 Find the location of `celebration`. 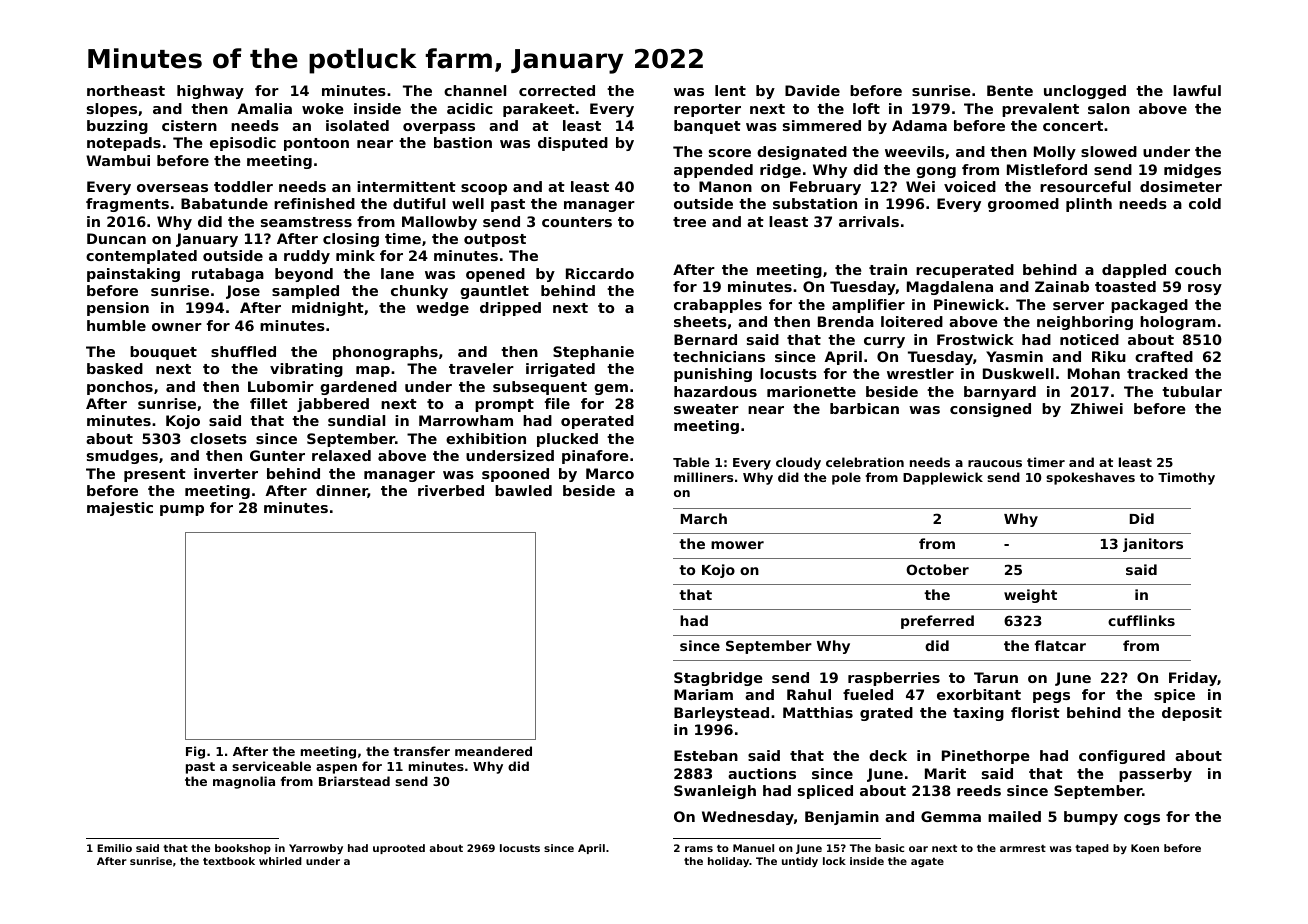

celebration is located at coordinates (865, 462).
